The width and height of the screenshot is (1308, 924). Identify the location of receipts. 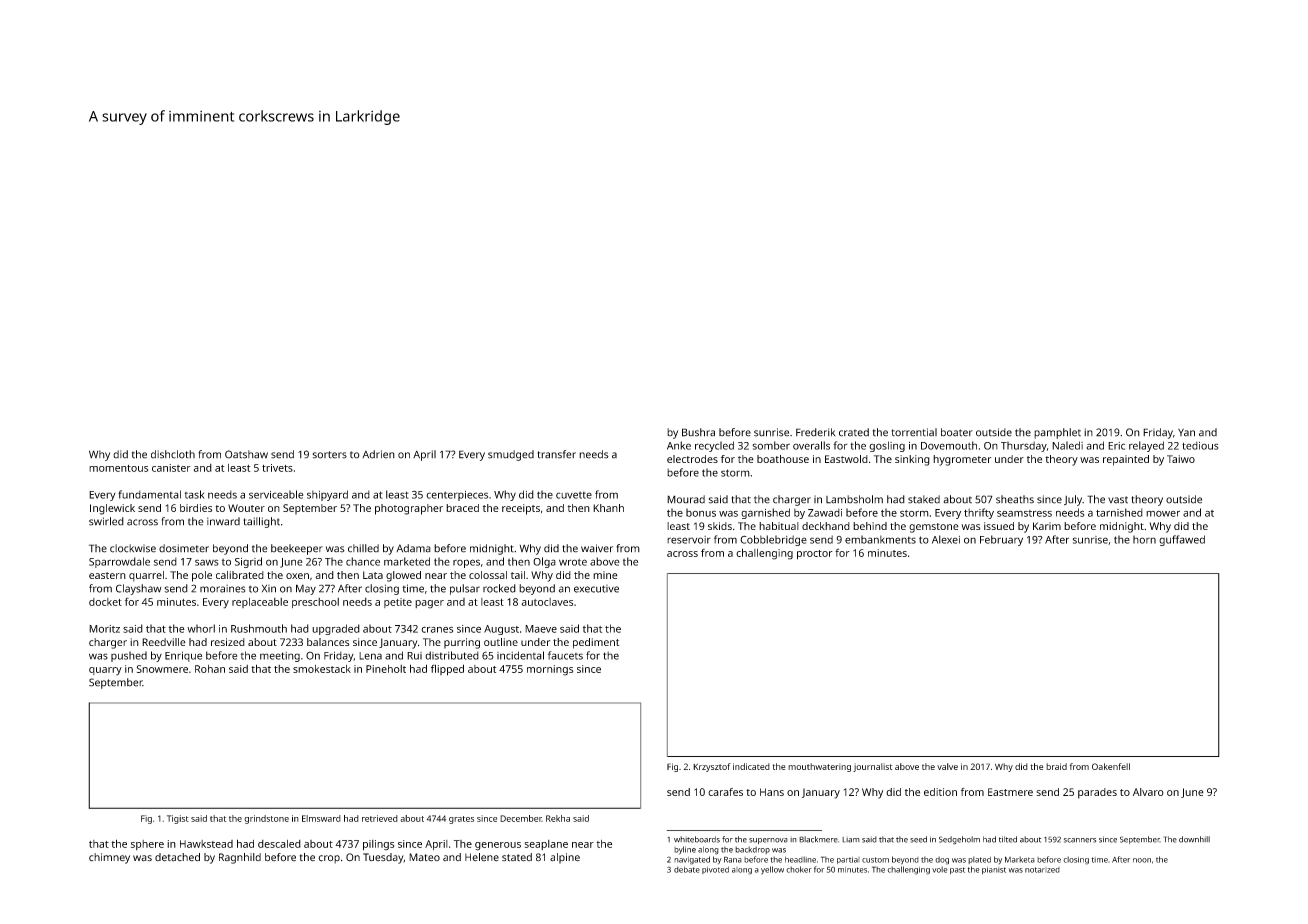
(521, 509).
